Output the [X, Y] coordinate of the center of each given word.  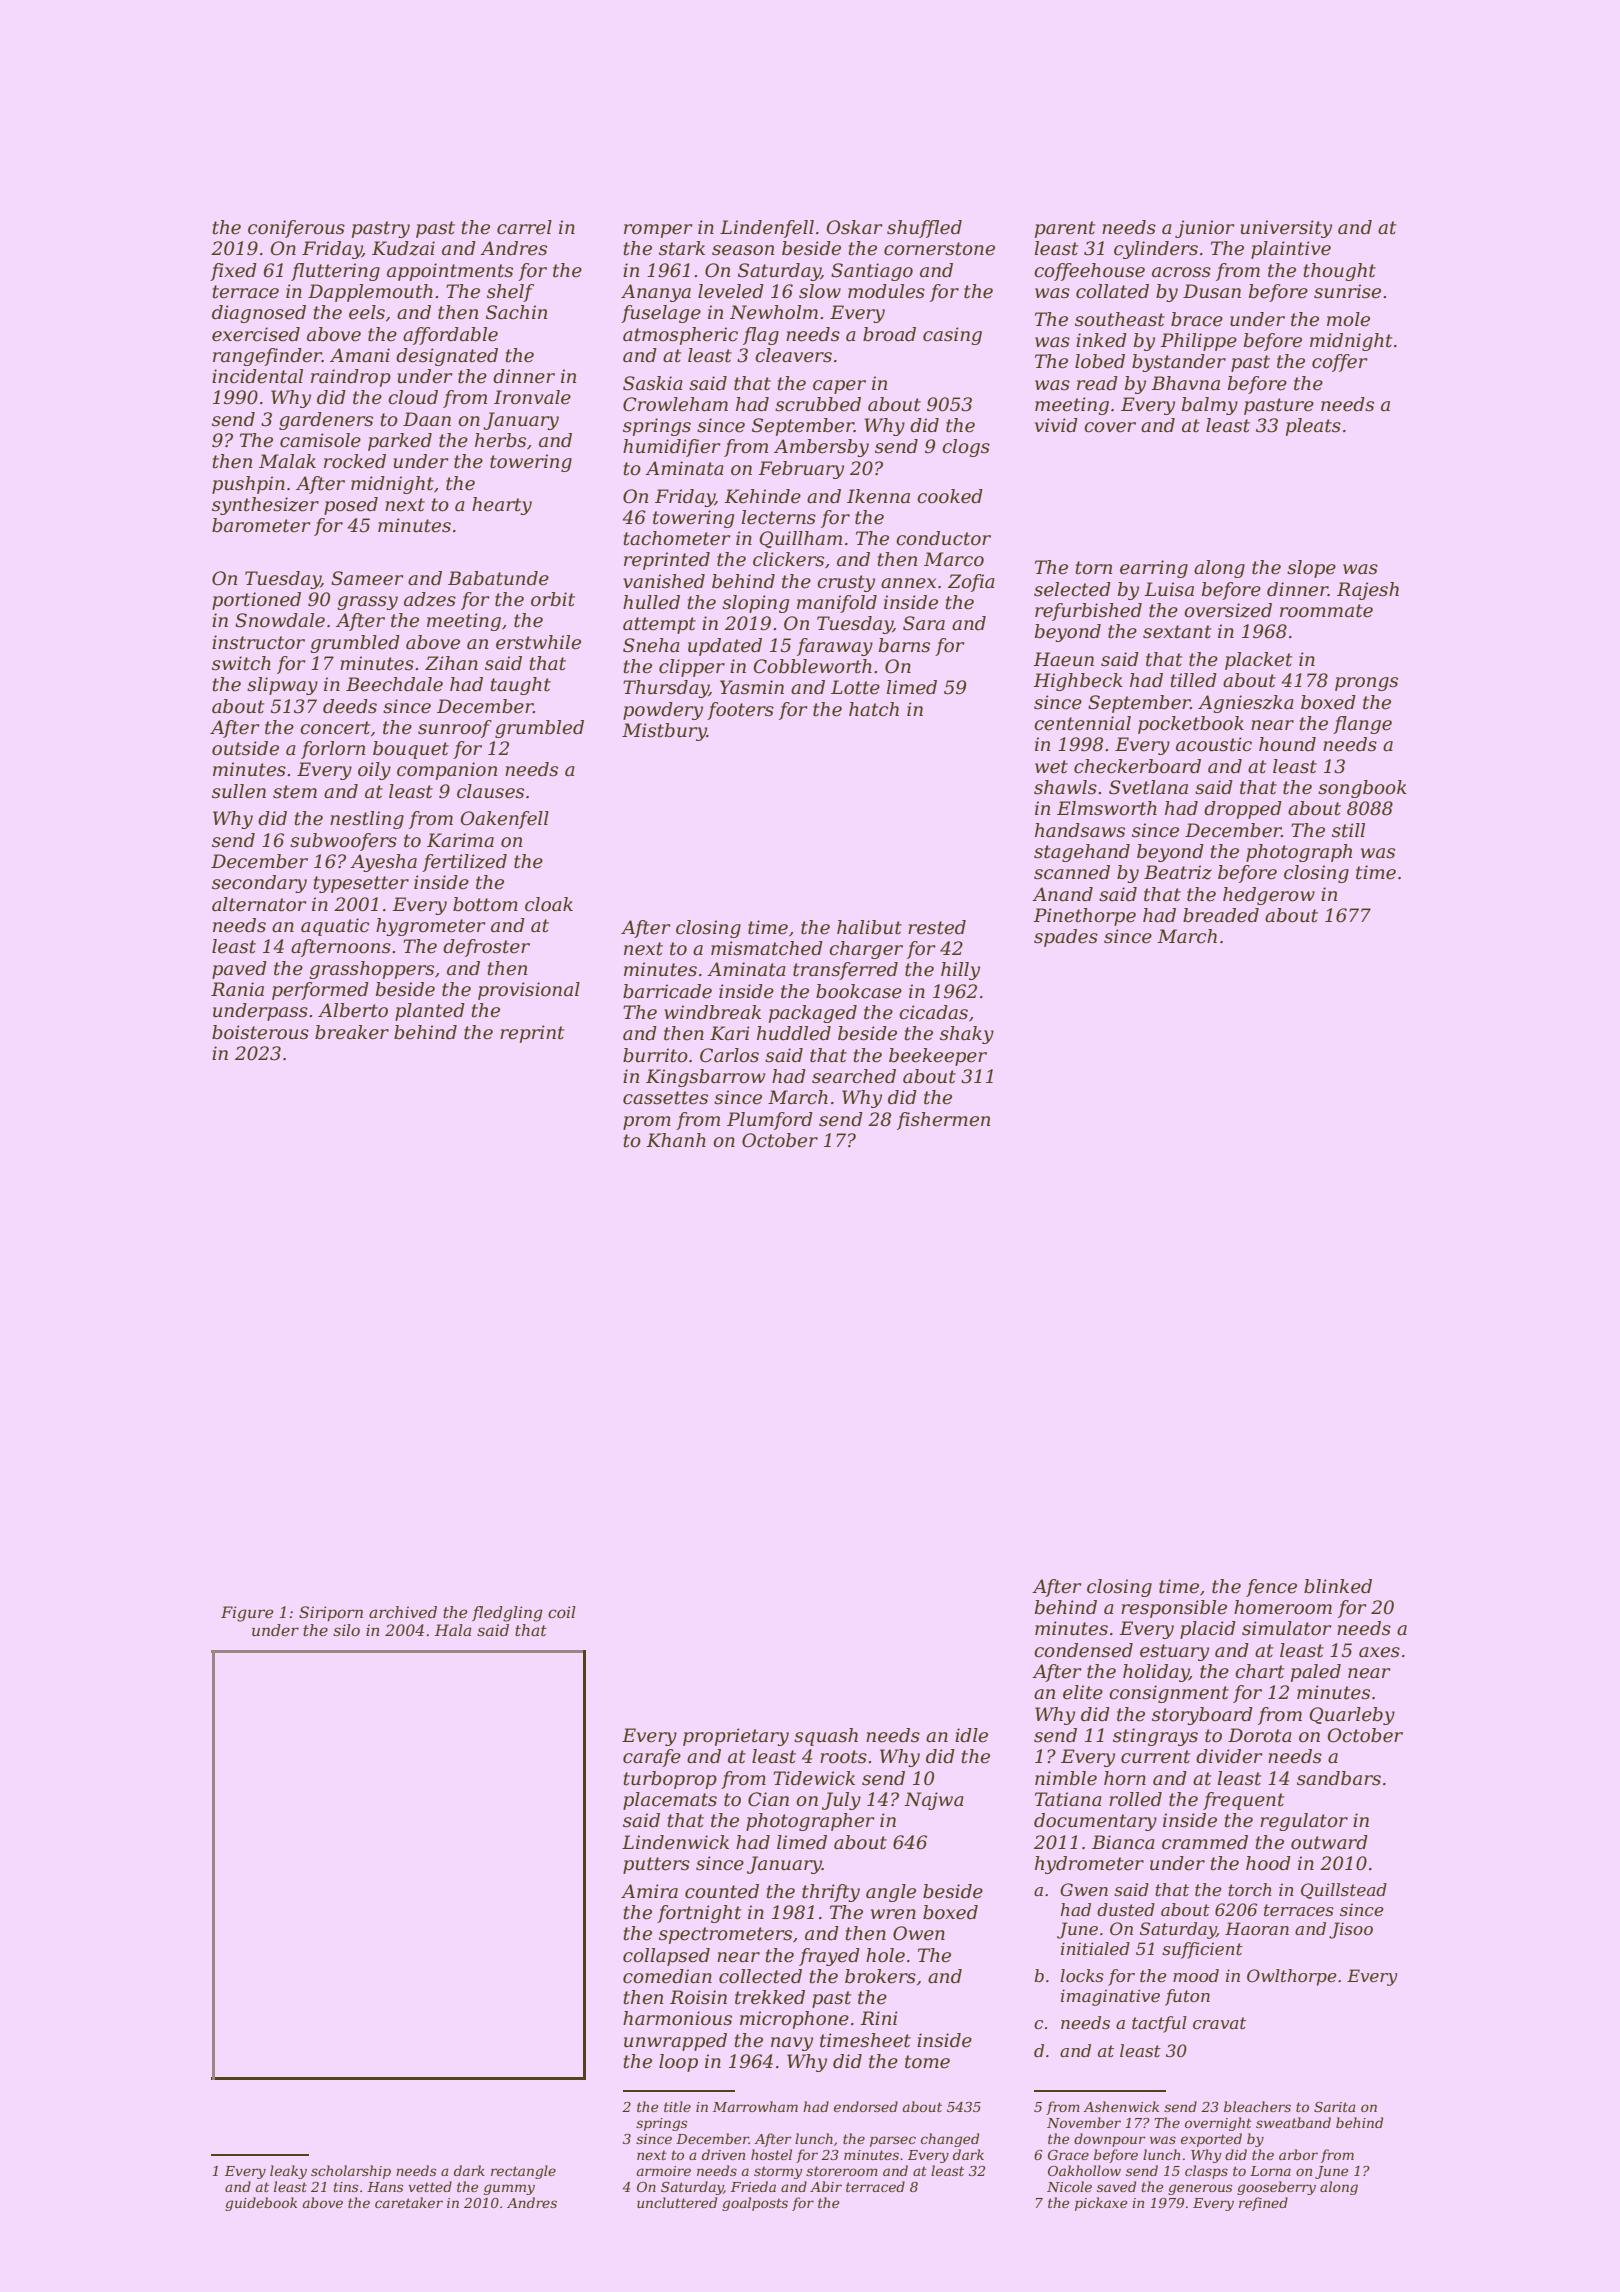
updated [725, 647]
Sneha [651, 645]
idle [971, 1735]
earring [1154, 569]
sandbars [1339, 1778]
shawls [1065, 787]
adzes [430, 599]
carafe [652, 1758]
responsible [1174, 1609]
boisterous [260, 1032]
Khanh [676, 1140]
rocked [355, 461]
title [677, 2106]
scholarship [351, 2172]
